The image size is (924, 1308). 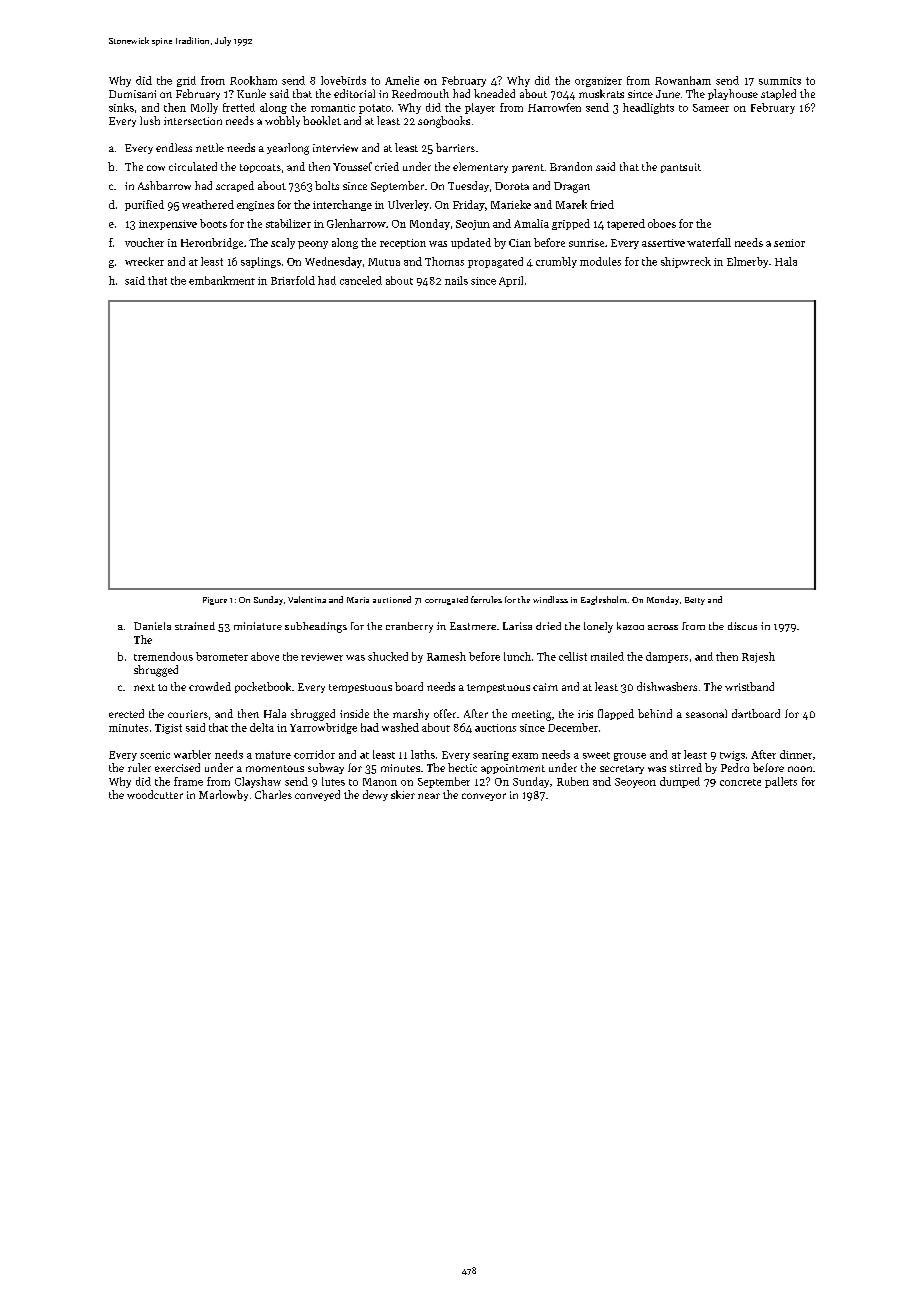 I want to click on grid, so click(x=186, y=81).
